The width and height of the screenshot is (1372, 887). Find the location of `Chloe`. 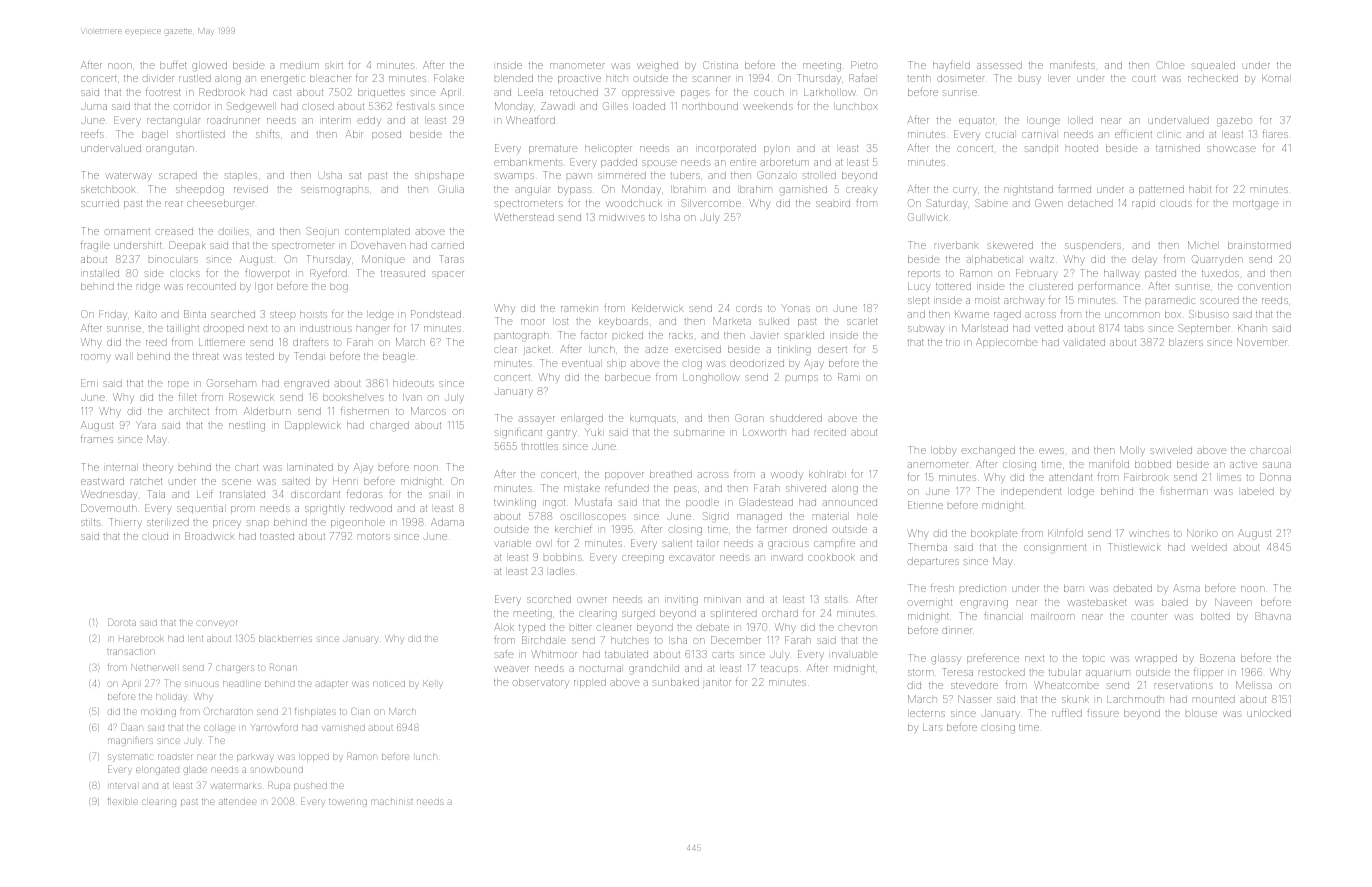

Chloe is located at coordinates (1170, 65).
